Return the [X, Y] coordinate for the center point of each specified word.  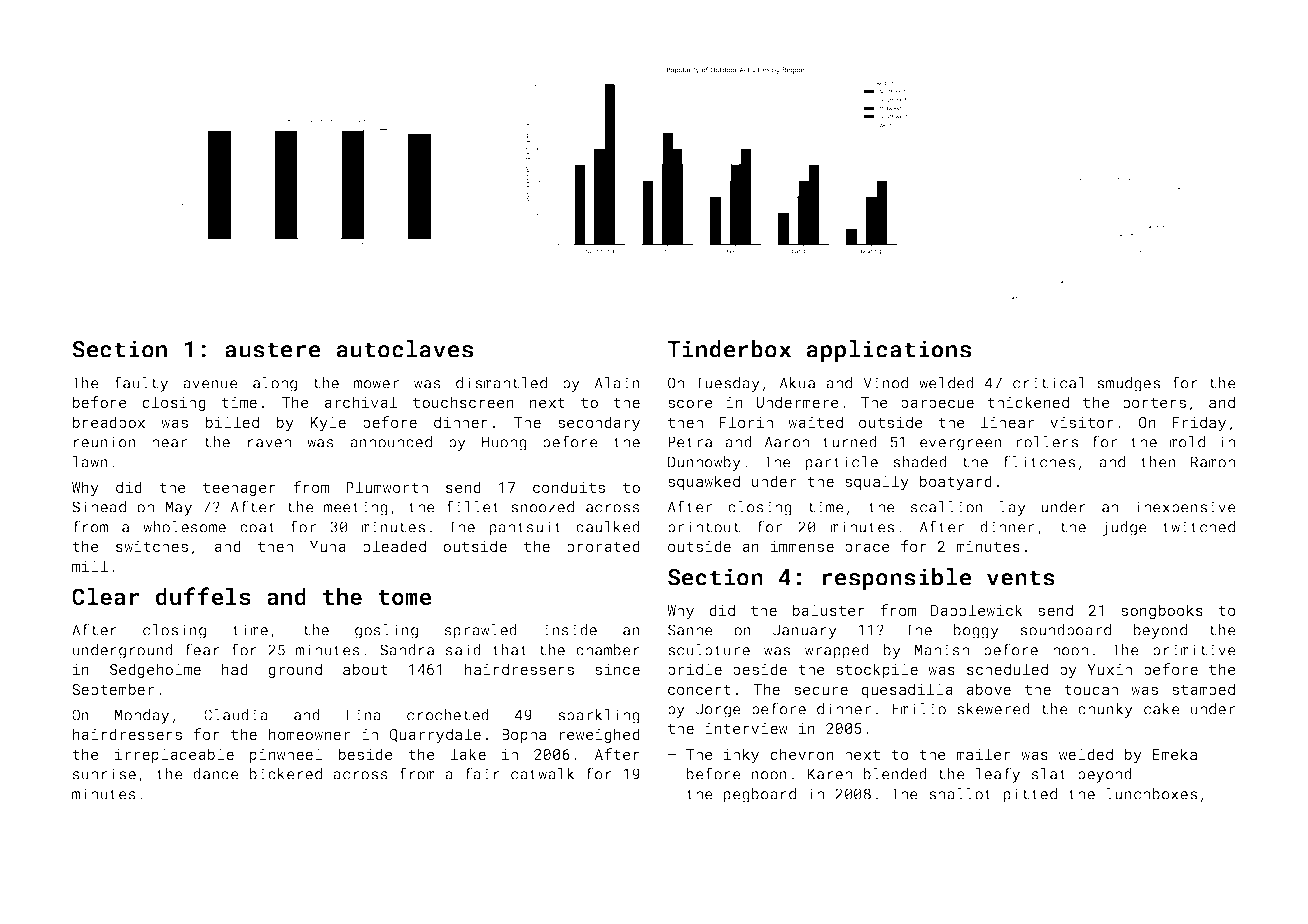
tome [405, 597]
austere [273, 350]
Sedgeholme [155, 670]
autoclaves [405, 349]
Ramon [1213, 462]
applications [889, 351]
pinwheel [286, 755]
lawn [90, 462]
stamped [1203, 690]
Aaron [786, 442]
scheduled [1007, 669]
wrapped [837, 651]
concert [699, 690]
